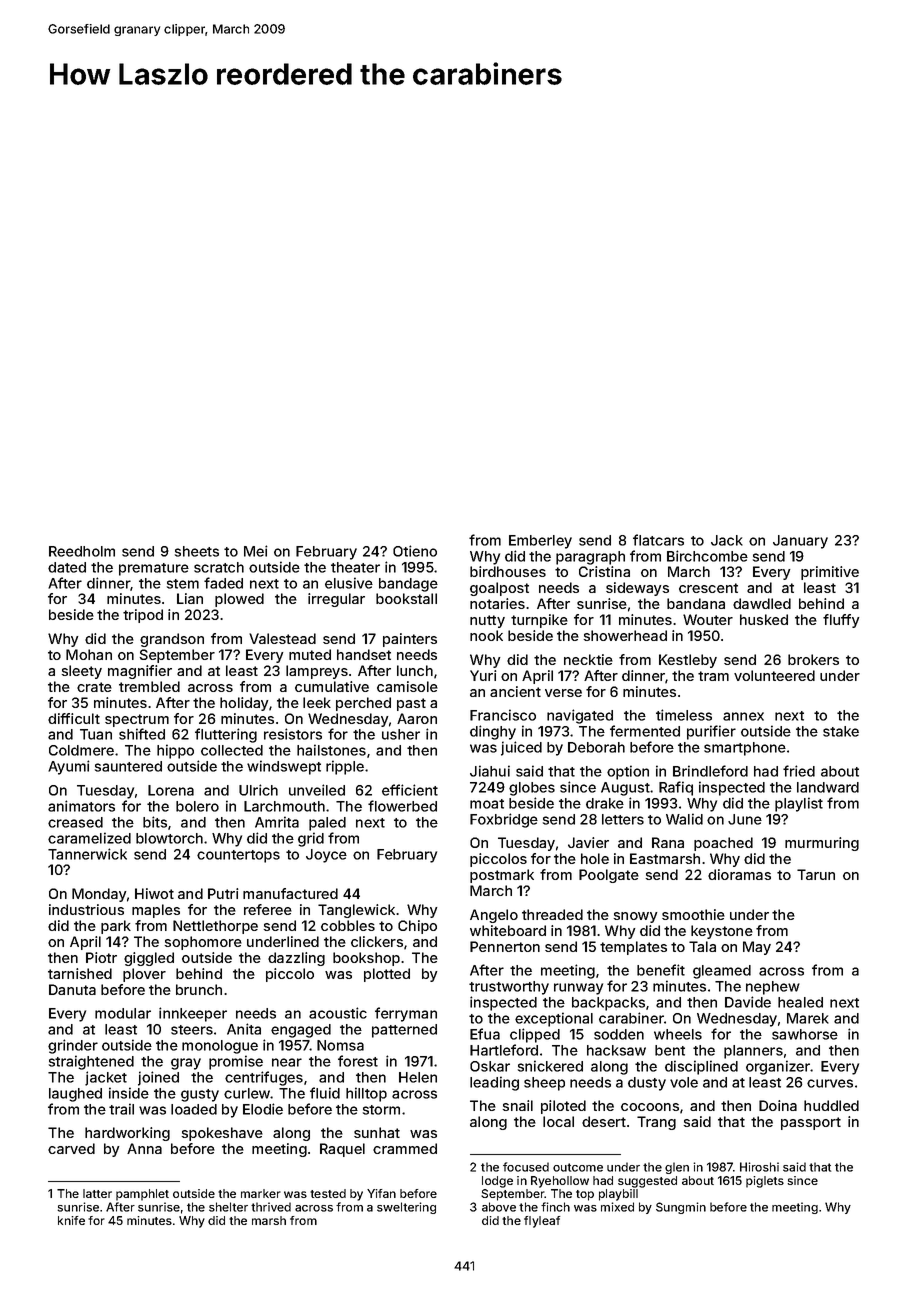 This screenshot has height=1316, width=908. I want to click on Otieno, so click(415, 551).
